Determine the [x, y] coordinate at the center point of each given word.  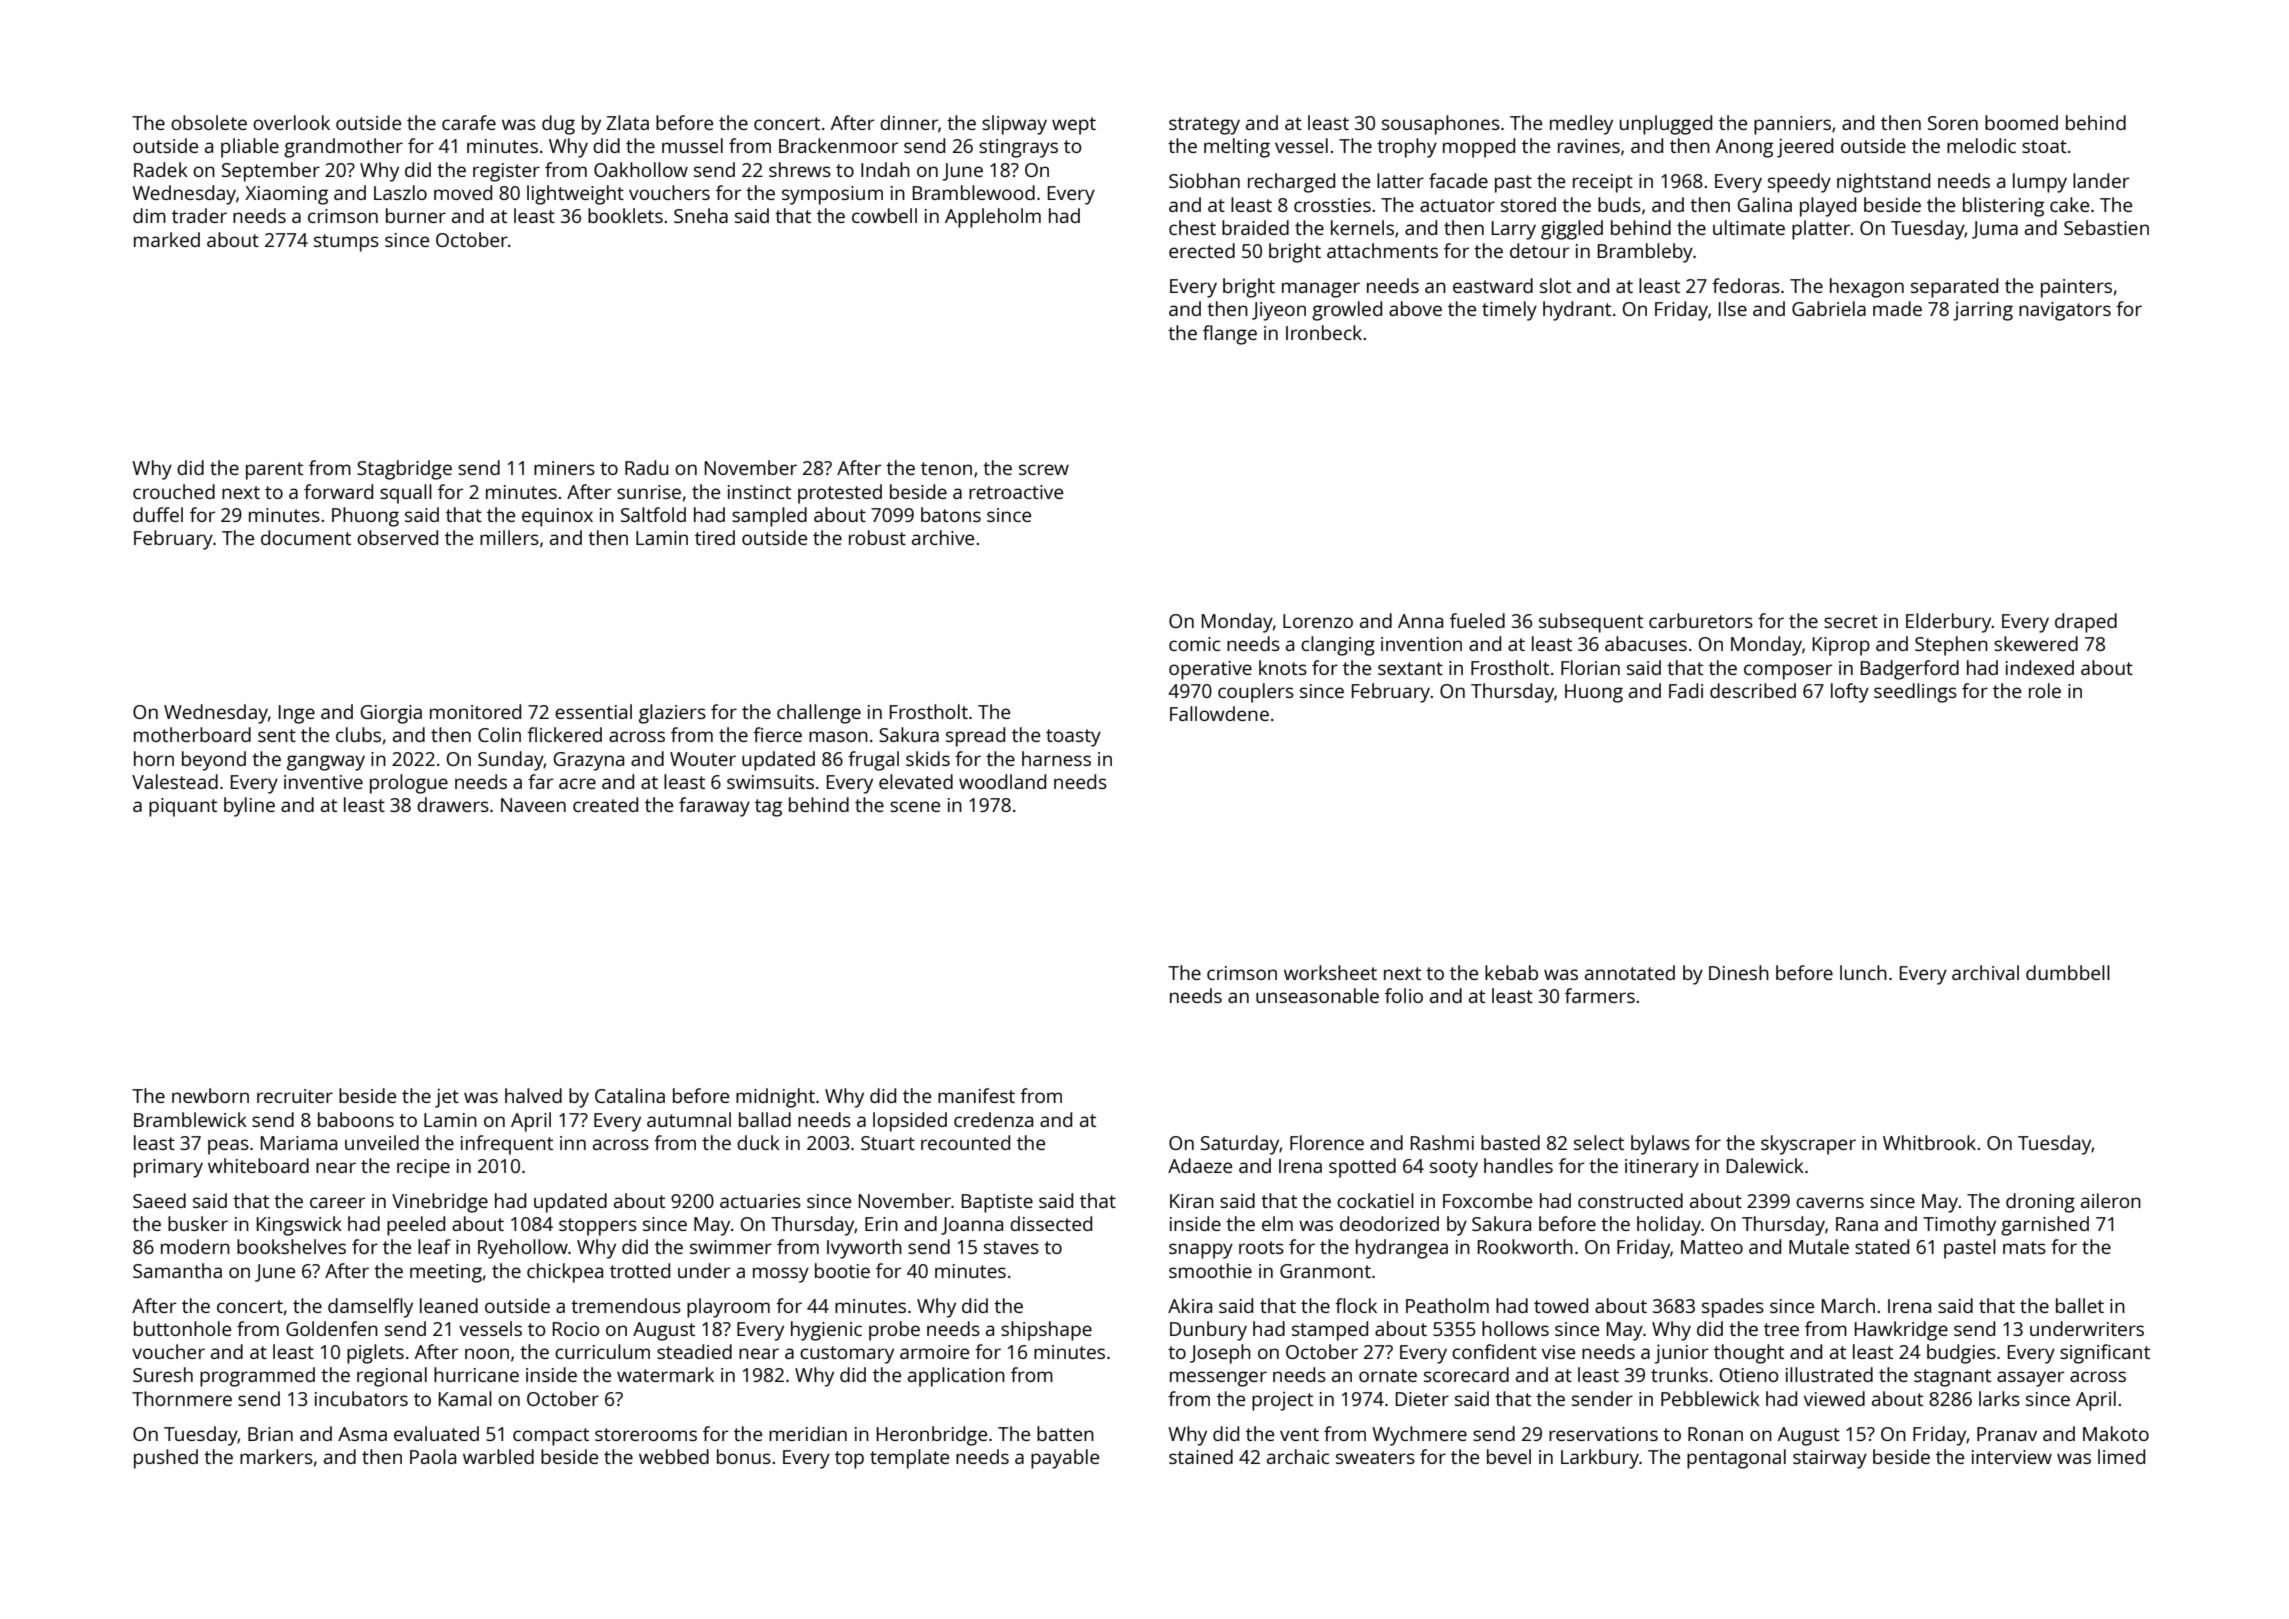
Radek [161, 169]
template [909, 1459]
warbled [498, 1456]
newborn [210, 1095]
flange [1230, 335]
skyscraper [1808, 1145]
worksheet [1330, 972]
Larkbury [1600, 1459]
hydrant [1577, 311]
